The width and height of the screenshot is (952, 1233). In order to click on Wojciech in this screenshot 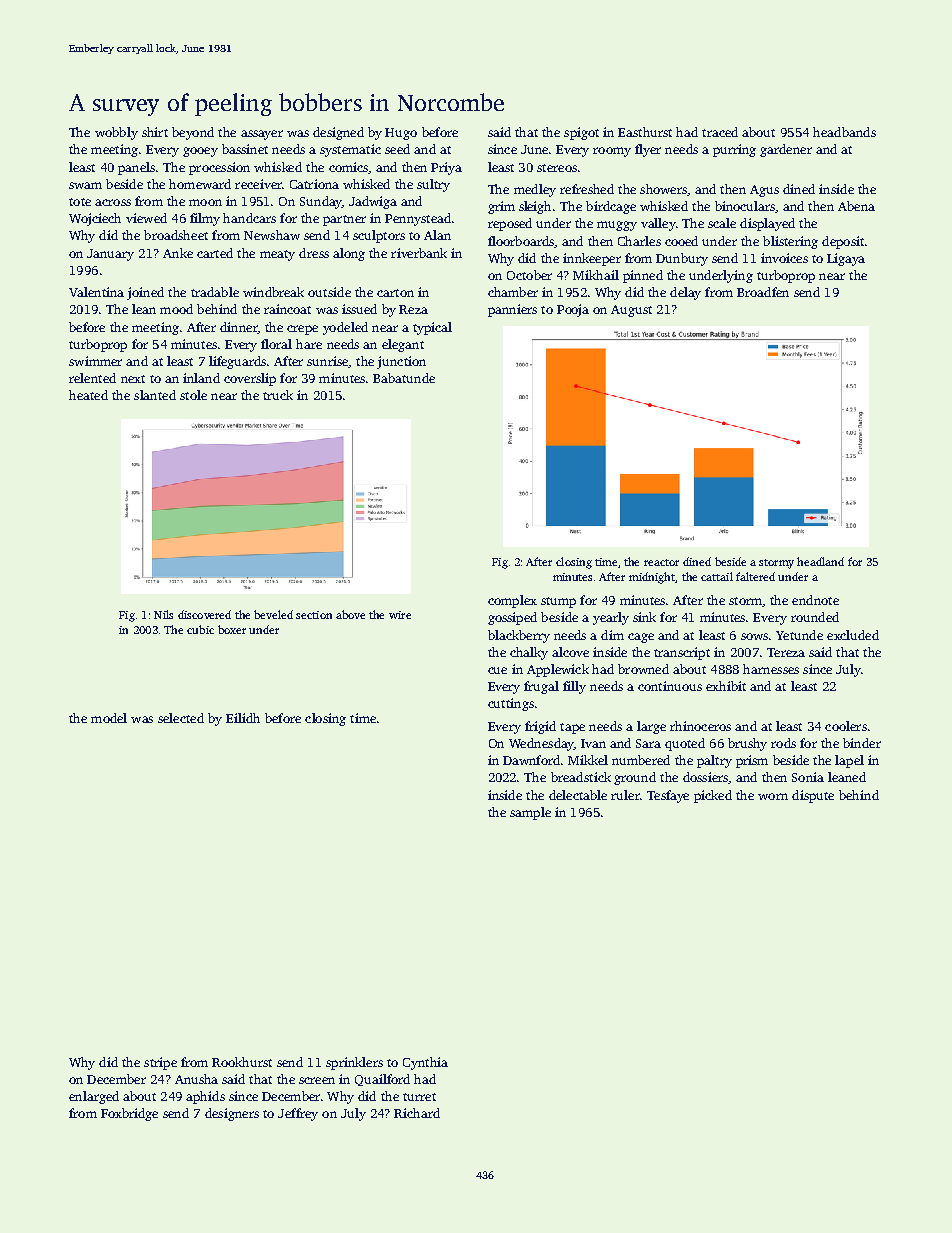, I will do `click(95, 219)`.
